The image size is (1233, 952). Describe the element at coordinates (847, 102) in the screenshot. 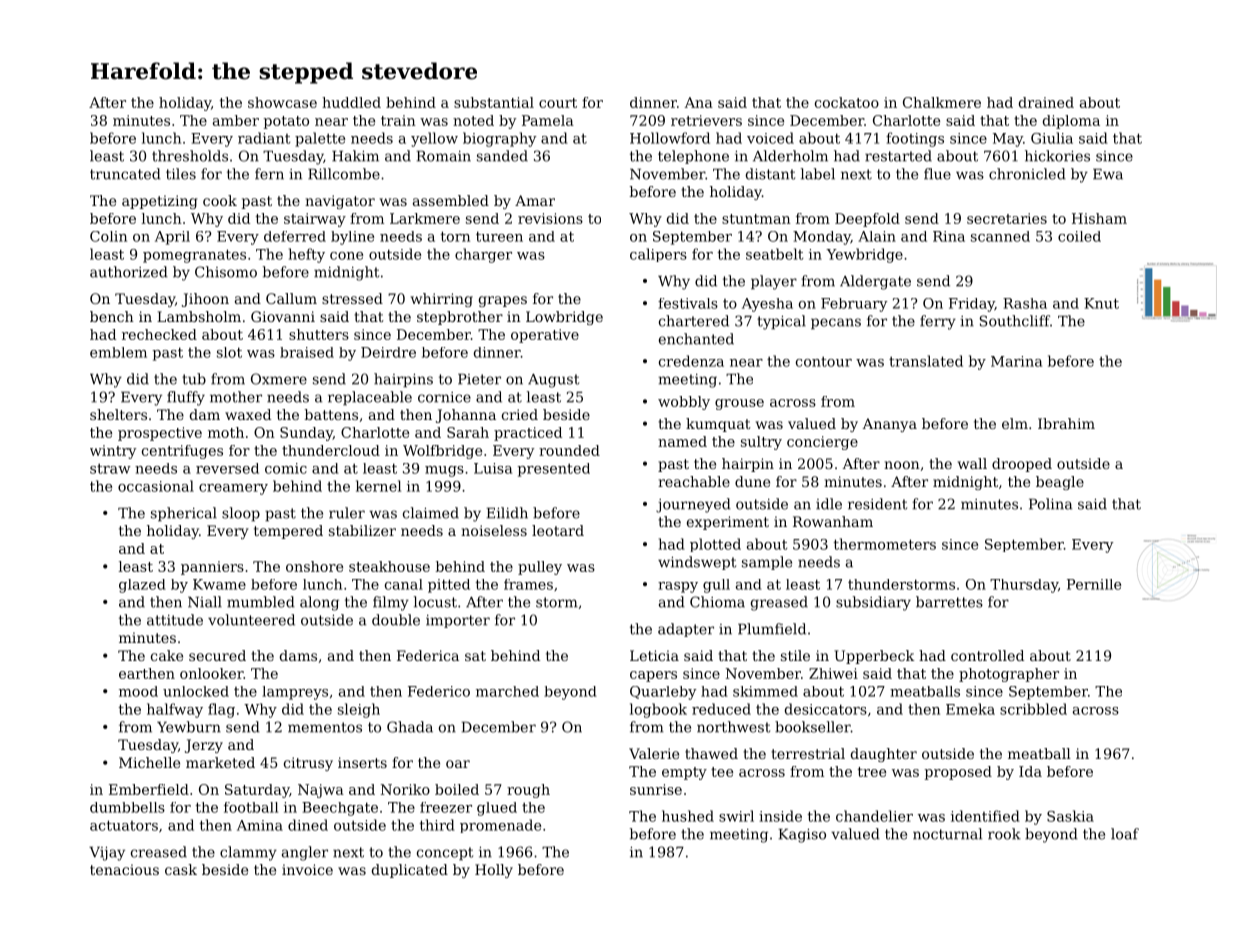

I see `cockatoo` at that location.
